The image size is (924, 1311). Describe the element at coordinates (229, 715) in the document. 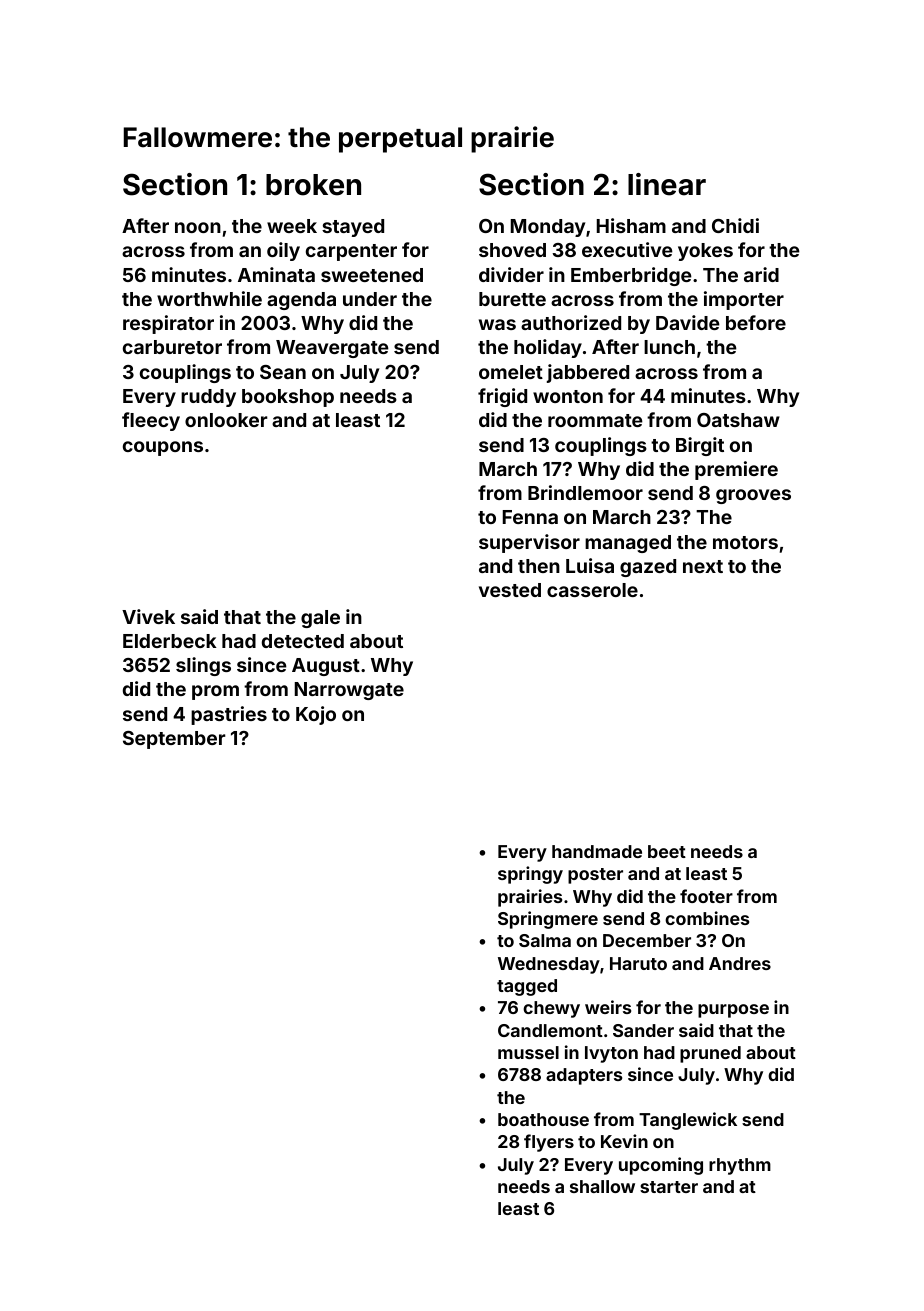

I see `pastries` at that location.
